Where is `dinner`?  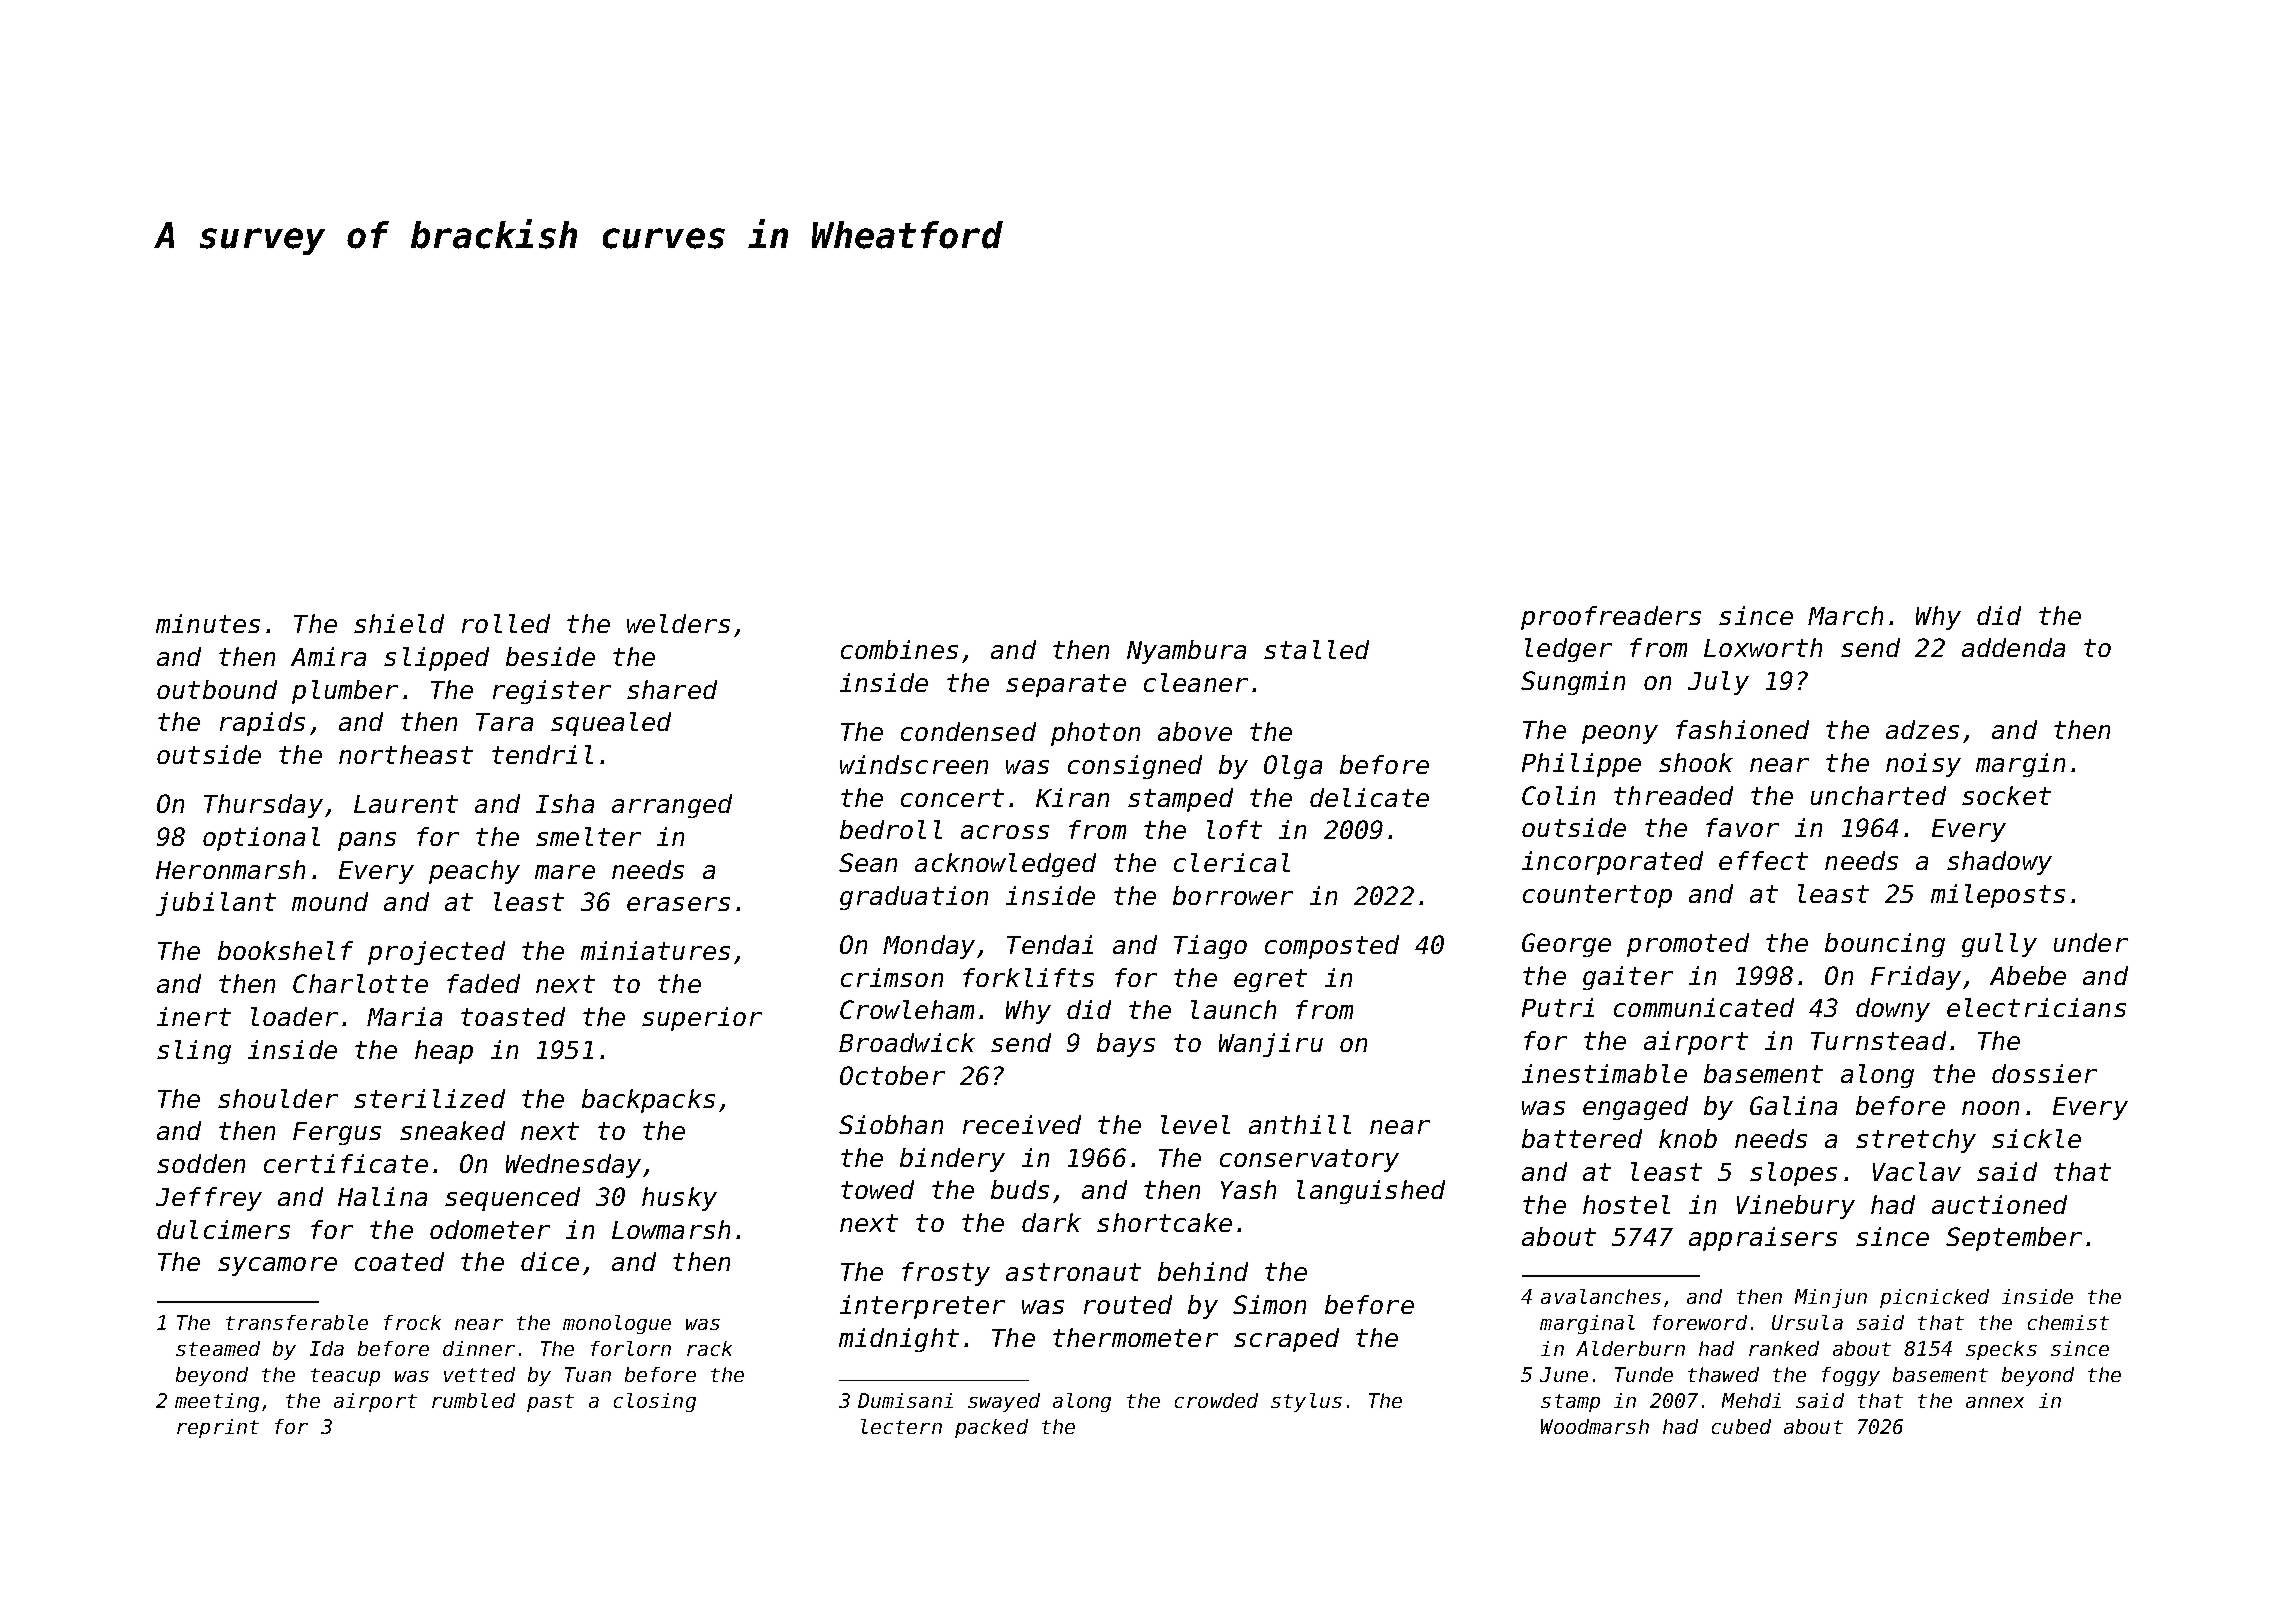 dinner is located at coordinates (479, 1348).
